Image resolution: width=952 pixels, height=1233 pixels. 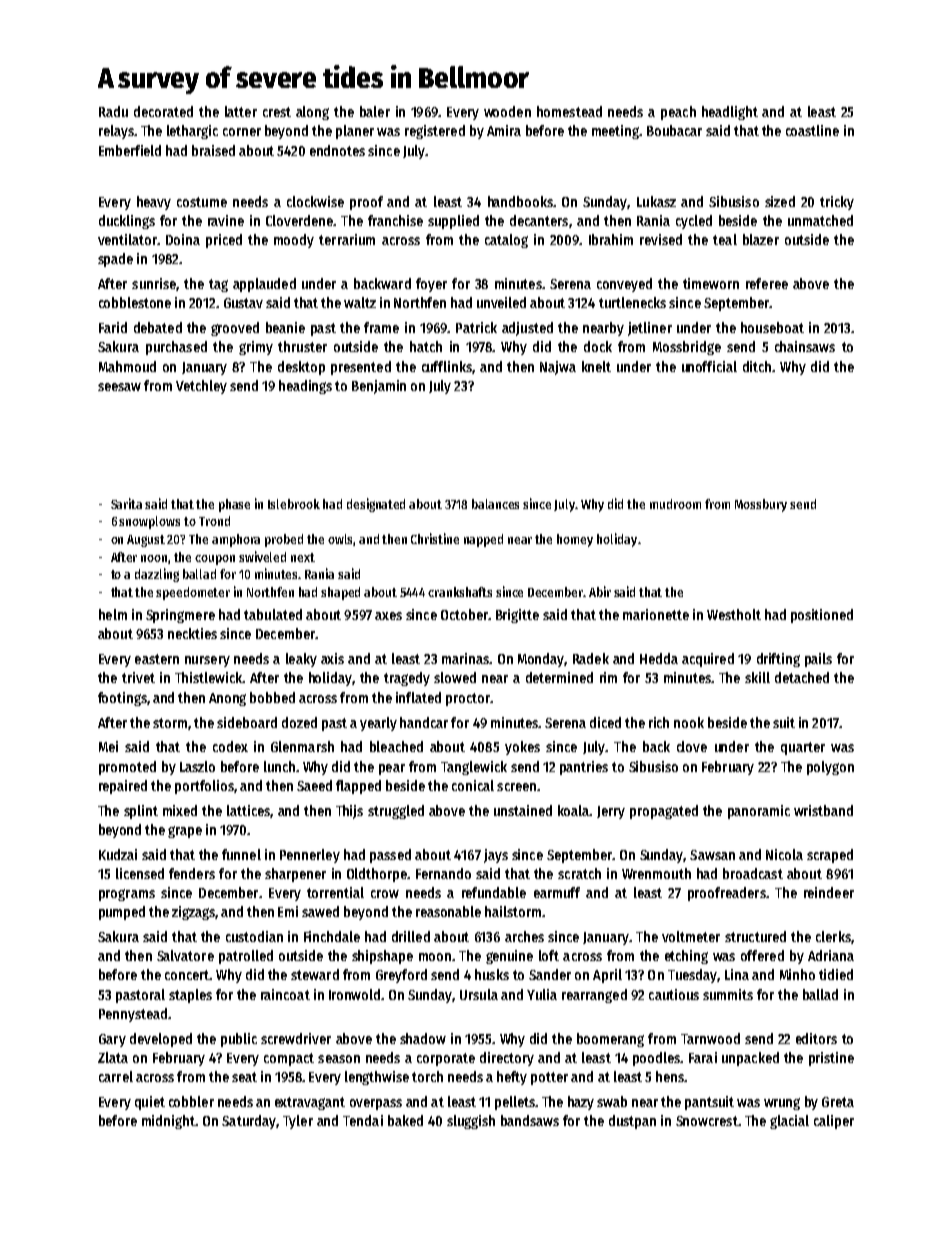 What do you see at coordinates (453, 222) in the document?
I see `supplied` at bounding box center [453, 222].
